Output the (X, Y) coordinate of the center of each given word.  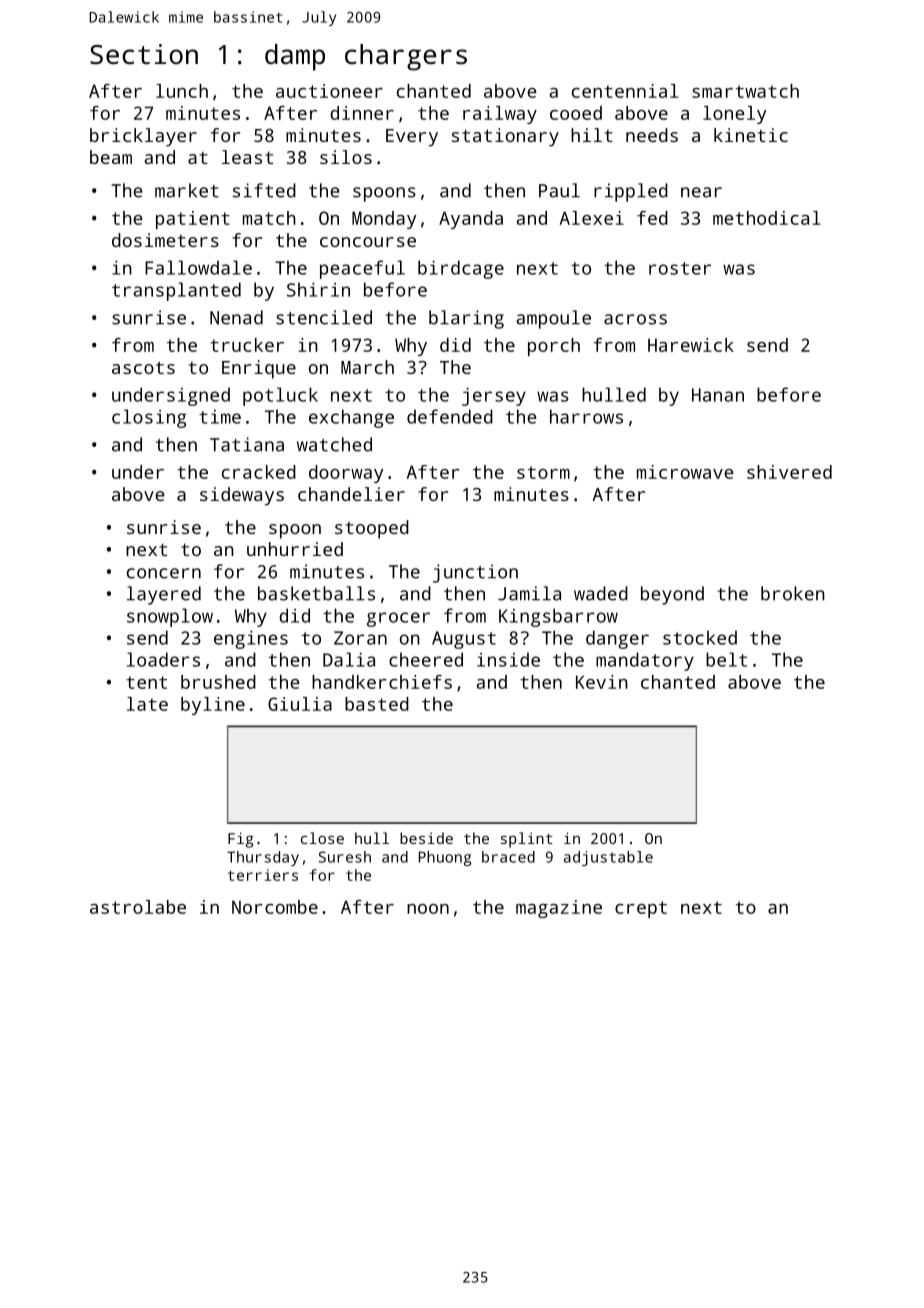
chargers (406, 57)
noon (428, 909)
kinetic (751, 135)
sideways (242, 496)
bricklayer (143, 137)
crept (641, 909)
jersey (494, 396)
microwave (685, 472)
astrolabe (138, 907)
